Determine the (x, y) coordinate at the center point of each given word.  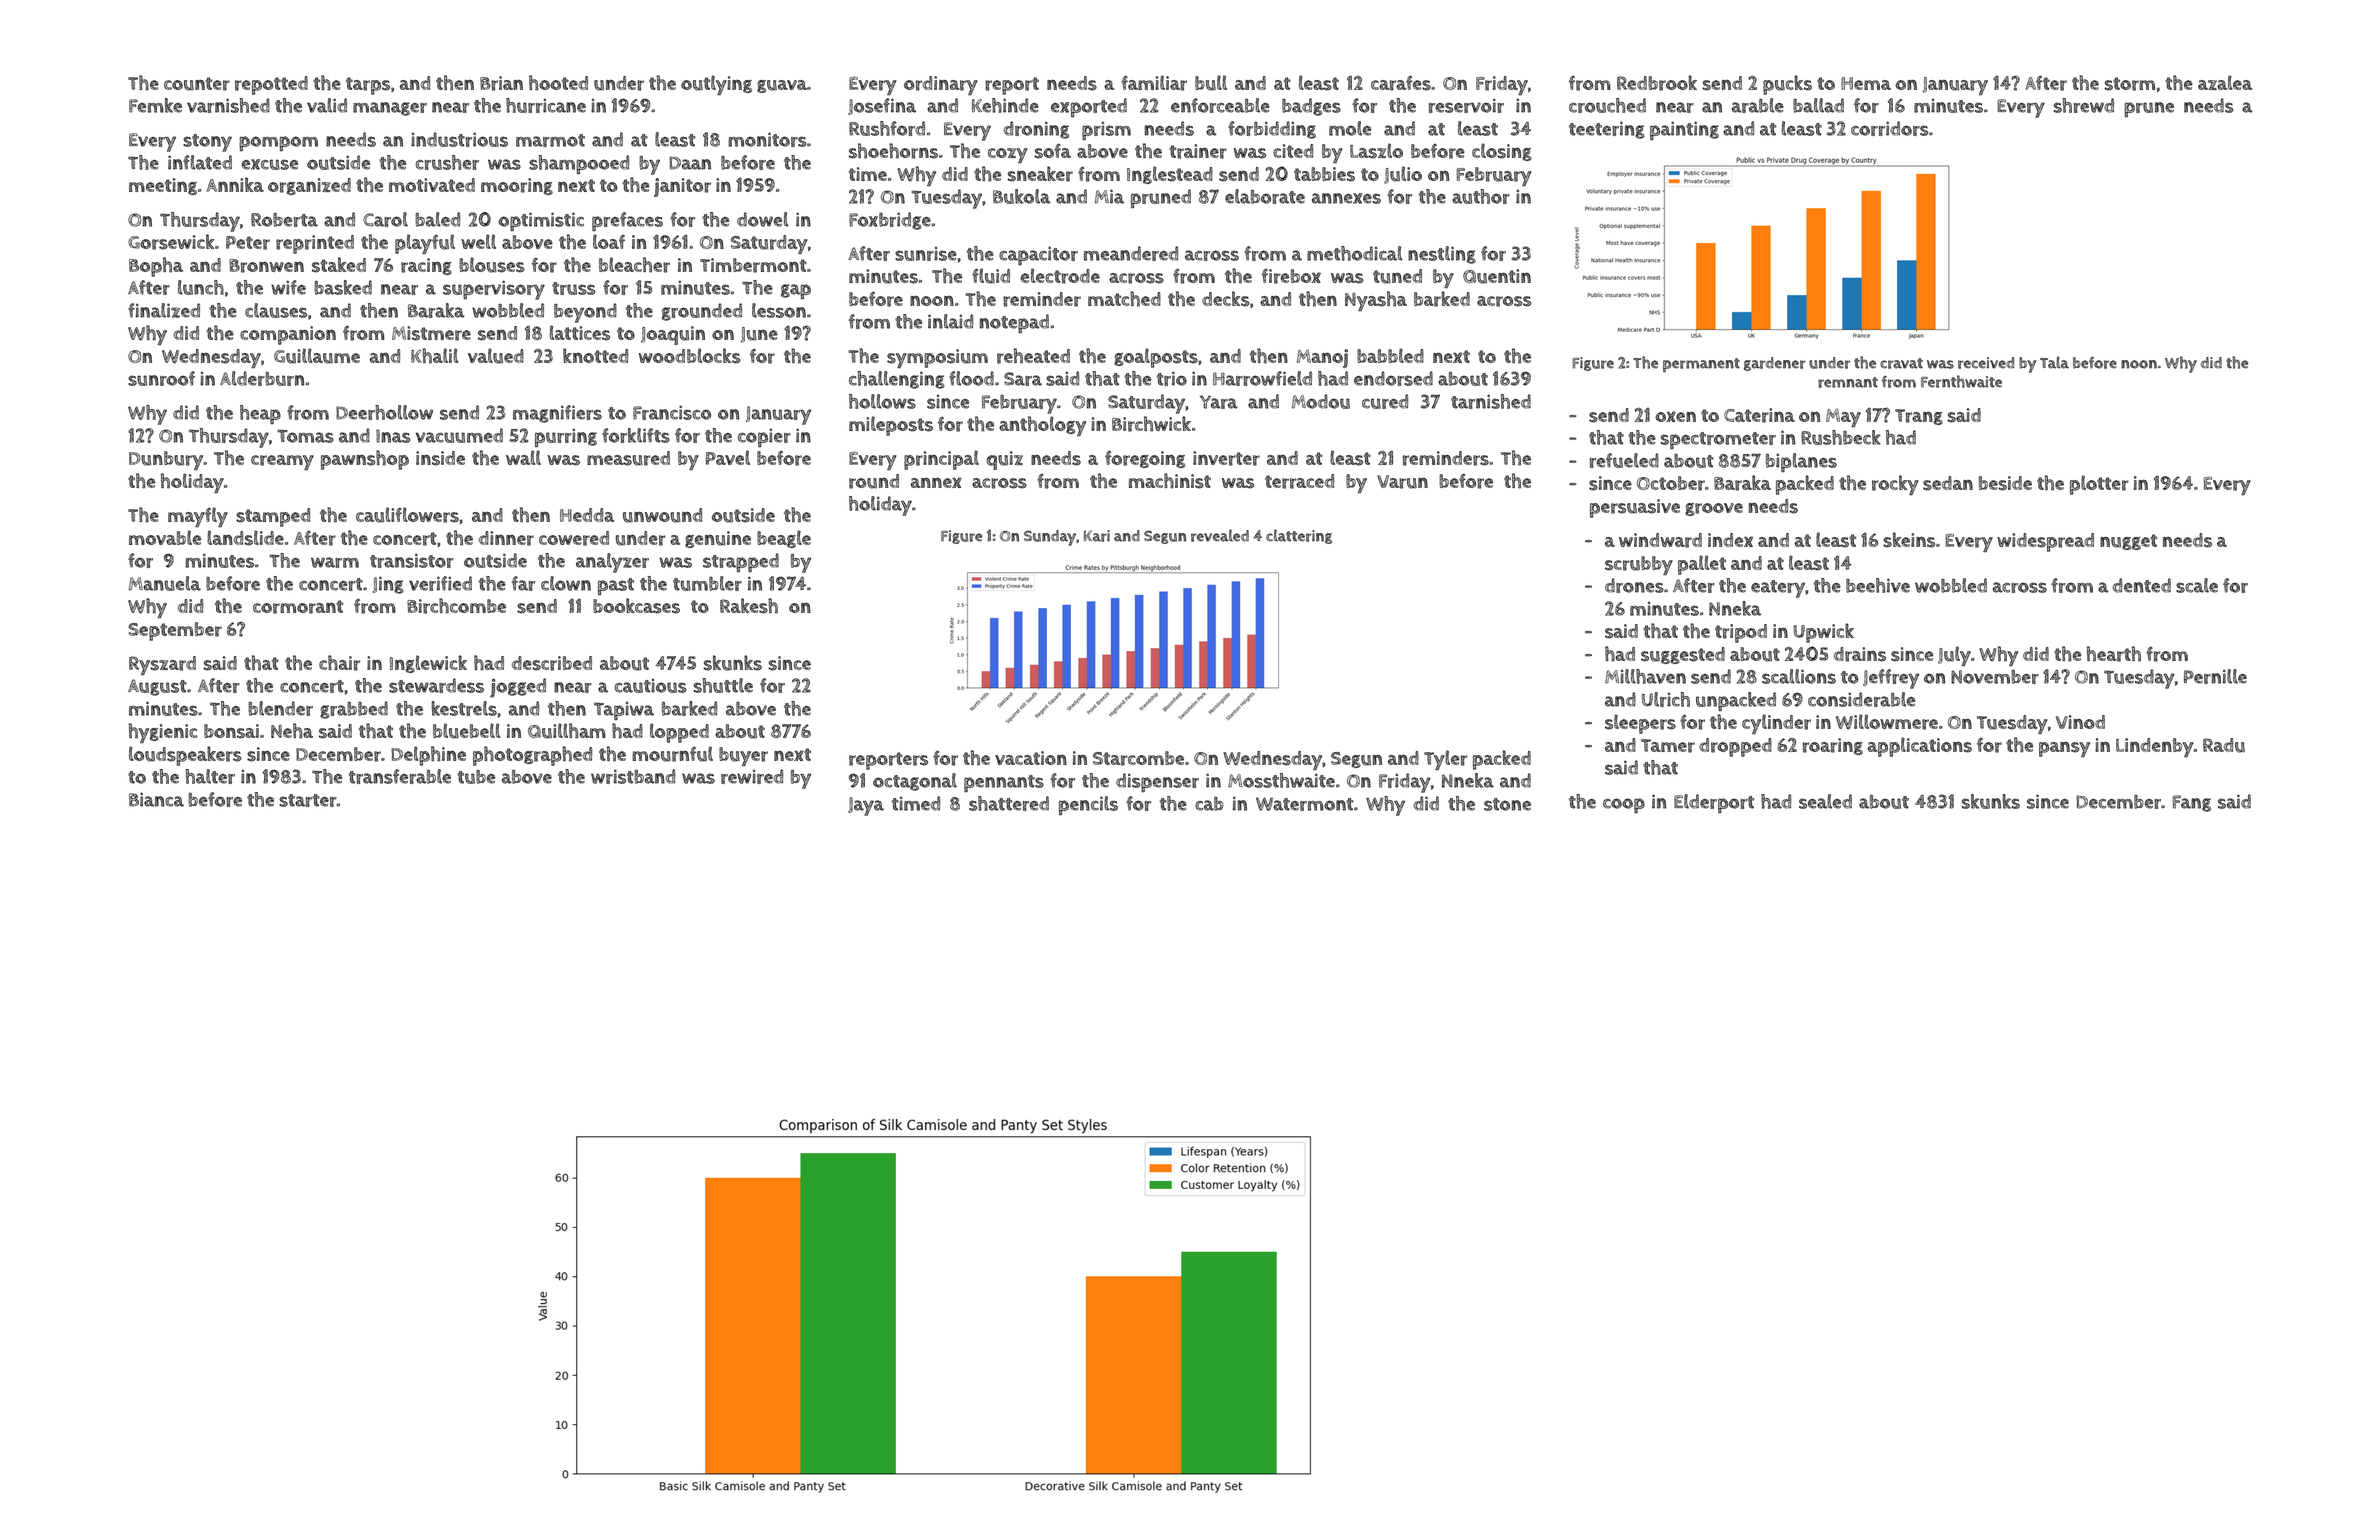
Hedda (587, 515)
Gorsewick (171, 242)
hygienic (163, 733)
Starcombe (1138, 758)
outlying (716, 85)
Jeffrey (1891, 679)
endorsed (1393, 378)
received (1986, 363)
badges (1311, 107)
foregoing (1145, 459)
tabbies (1324, 174)
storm (2129, 84)
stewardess (436, 685)
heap (260, 414)
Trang (1919, 417)
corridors (1890, 128)
